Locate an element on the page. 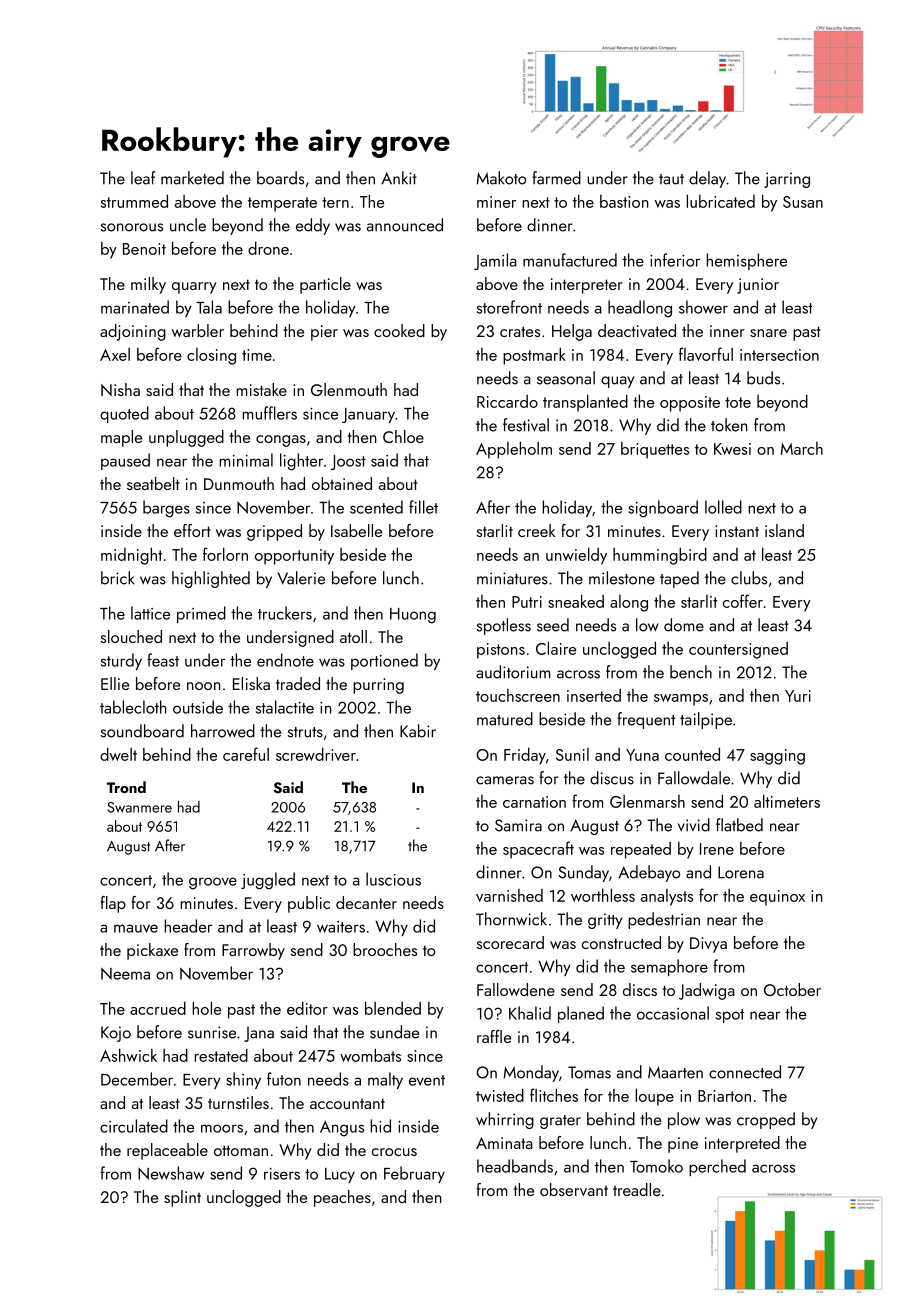 This page has width=924, height=1314. truckers is located at coordinates (285, 613).
